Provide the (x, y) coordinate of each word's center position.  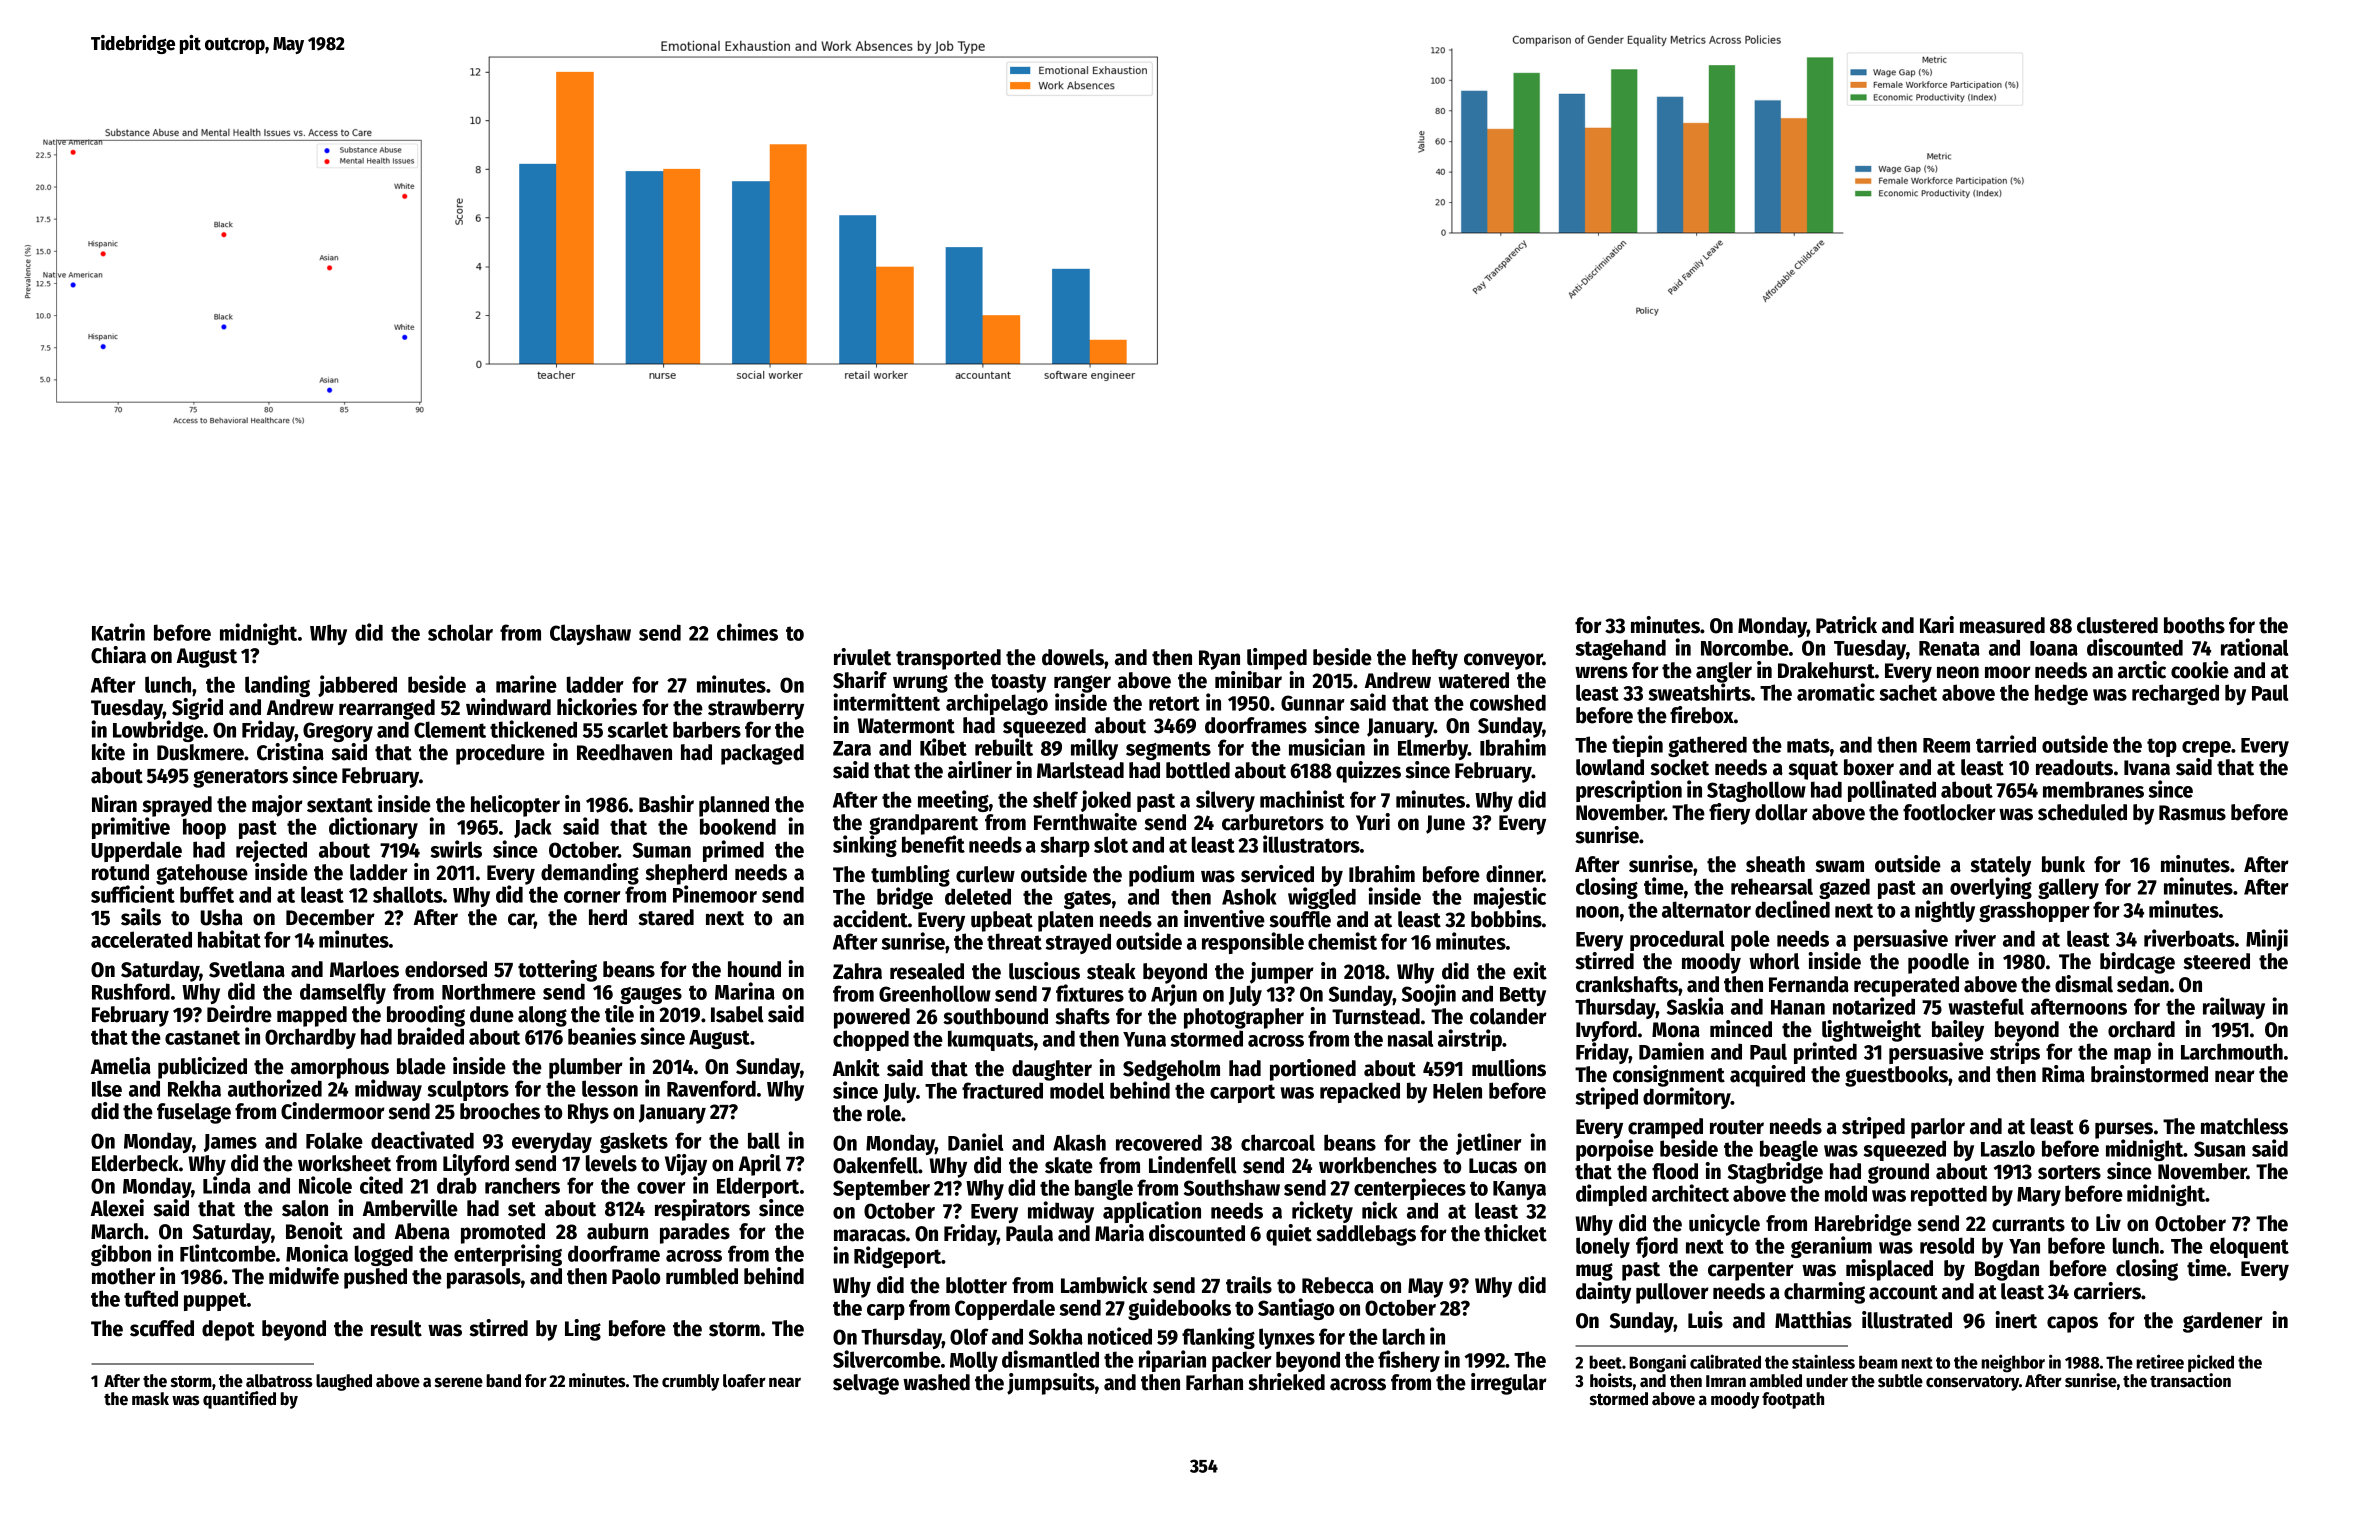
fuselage (194, 1113)
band (503, 1381)
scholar (460, 632)
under (1827, 1381)
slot (1111, 844)
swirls (456, 849)
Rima (2063, 1074)
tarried (2006, 744)
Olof (969, 1336)
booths (2194, 625)
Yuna (1144, 1039)
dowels (1073, 657)
